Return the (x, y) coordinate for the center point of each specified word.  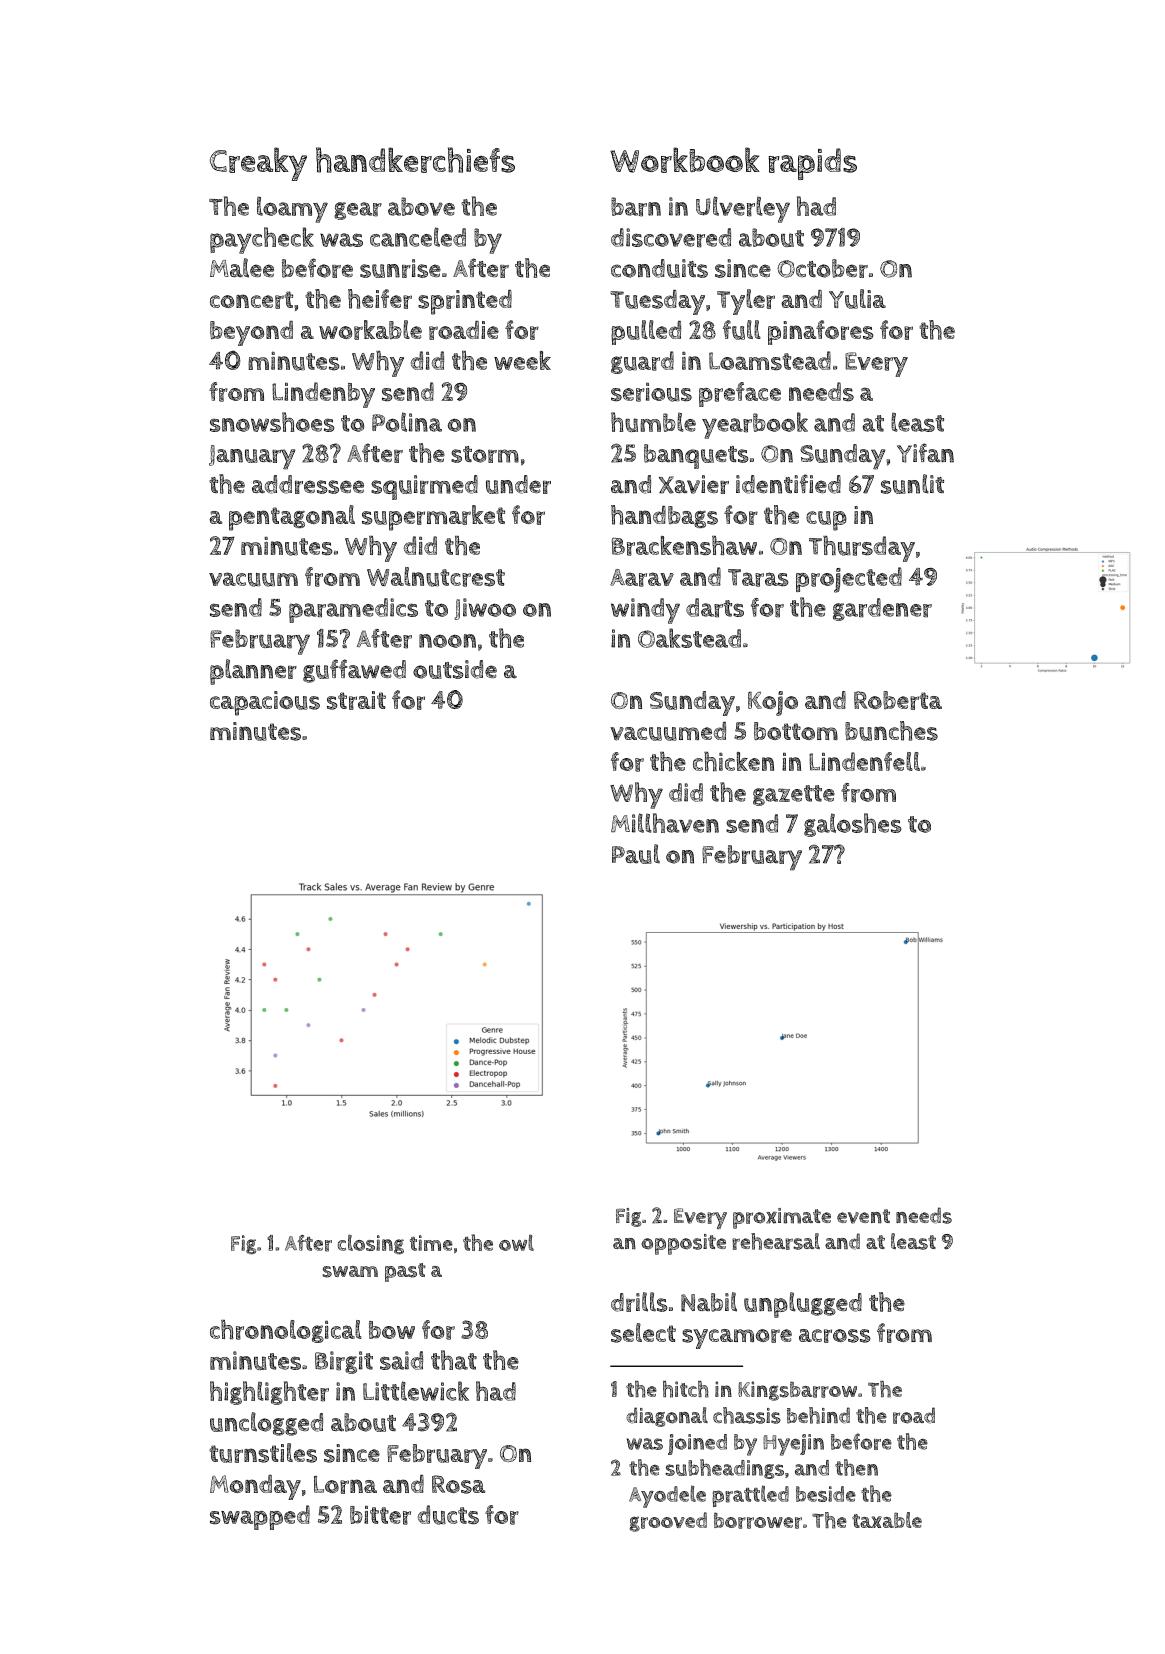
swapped (260, 1517)
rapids (813, 164)
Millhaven (665, 823)
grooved (668, 1522)
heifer (380, 299)
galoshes (853, 825)
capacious (265, 703)
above (421, 206)
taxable (887, 1520)
